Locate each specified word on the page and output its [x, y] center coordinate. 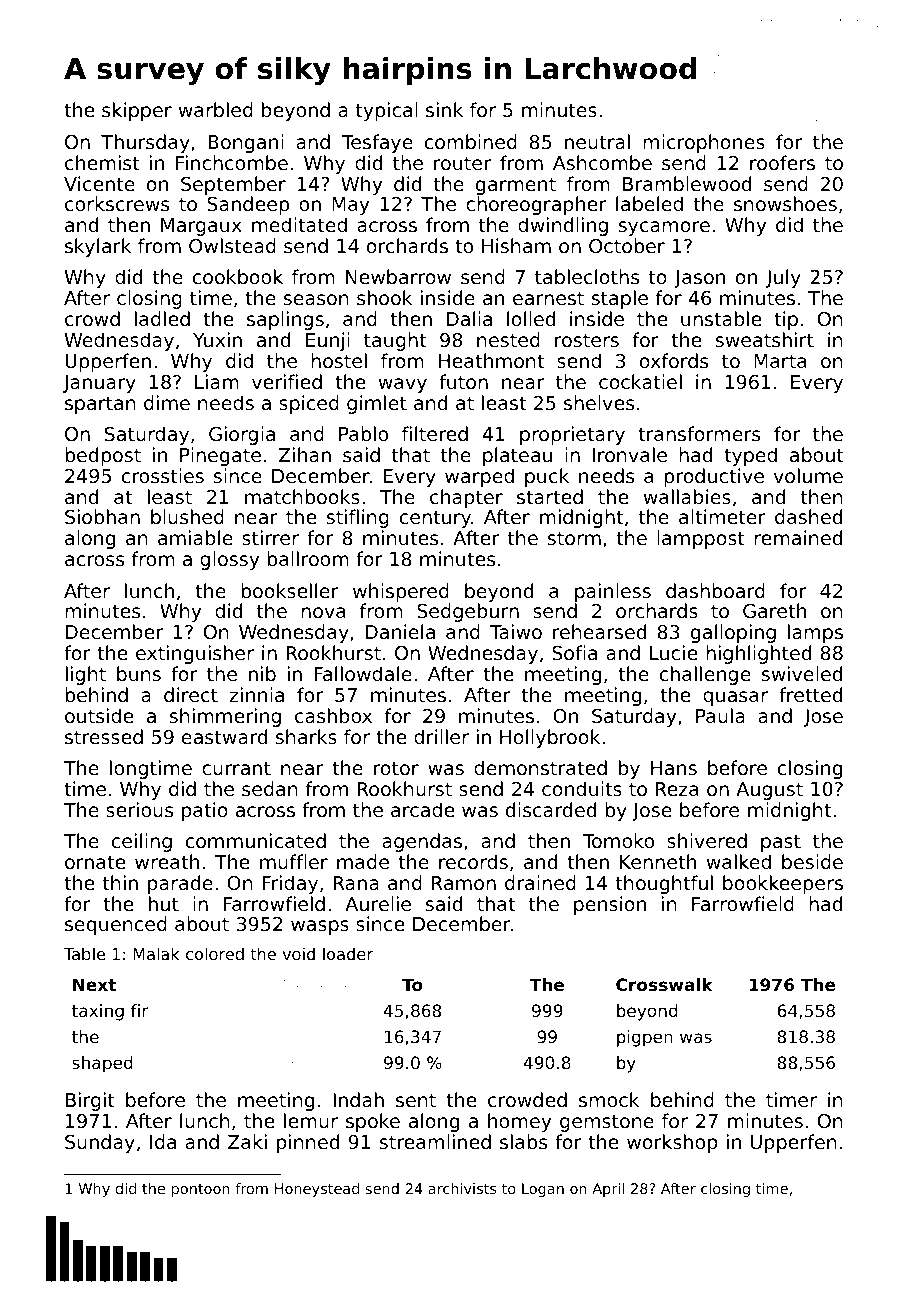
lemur [311, 1120]
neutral [597, 141]
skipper [137, 111]
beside [812, 861]
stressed [104, 736]
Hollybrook [550, 738]
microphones [704, 143]
